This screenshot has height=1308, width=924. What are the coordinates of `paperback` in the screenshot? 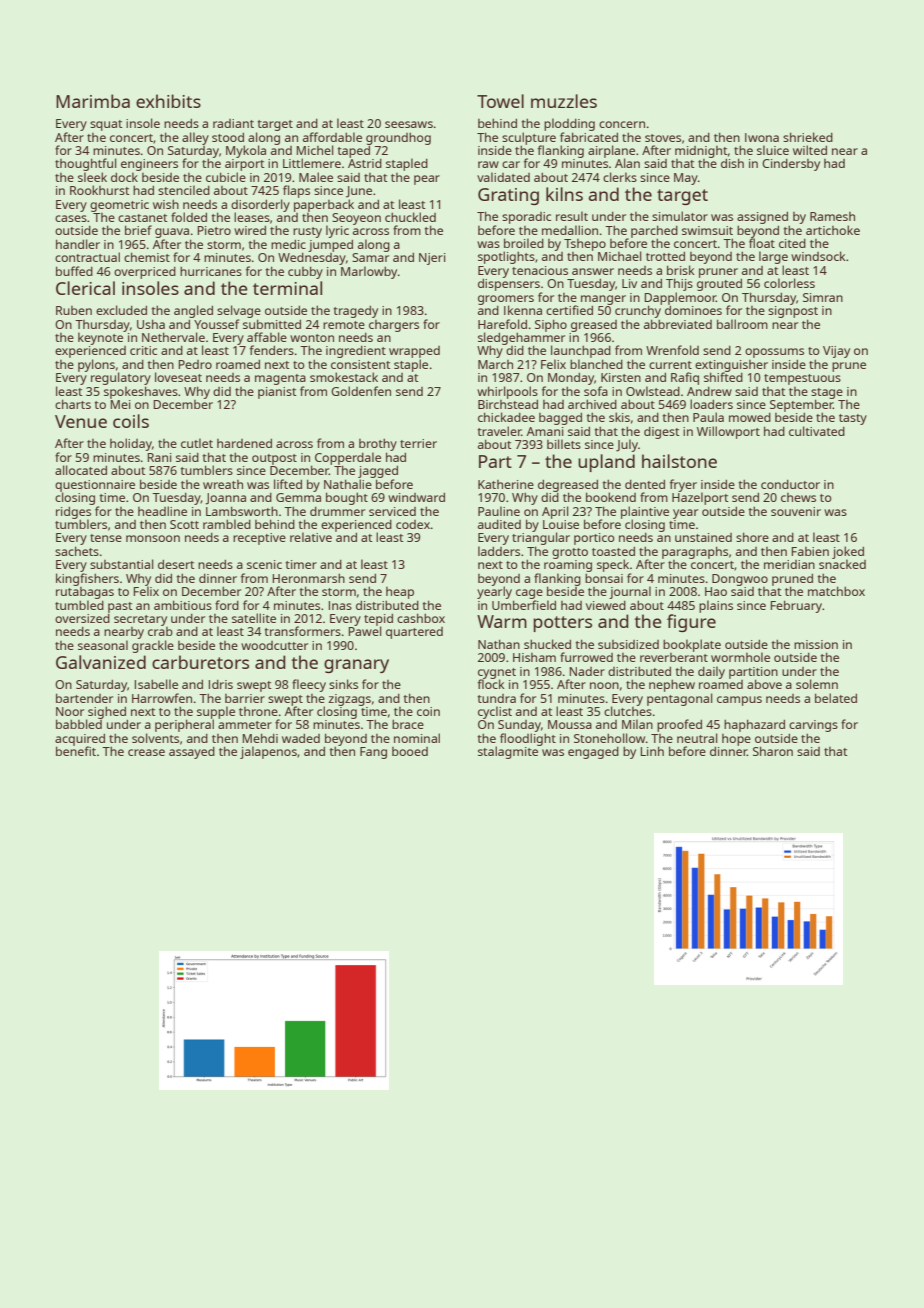 It's located at (324, 205).
